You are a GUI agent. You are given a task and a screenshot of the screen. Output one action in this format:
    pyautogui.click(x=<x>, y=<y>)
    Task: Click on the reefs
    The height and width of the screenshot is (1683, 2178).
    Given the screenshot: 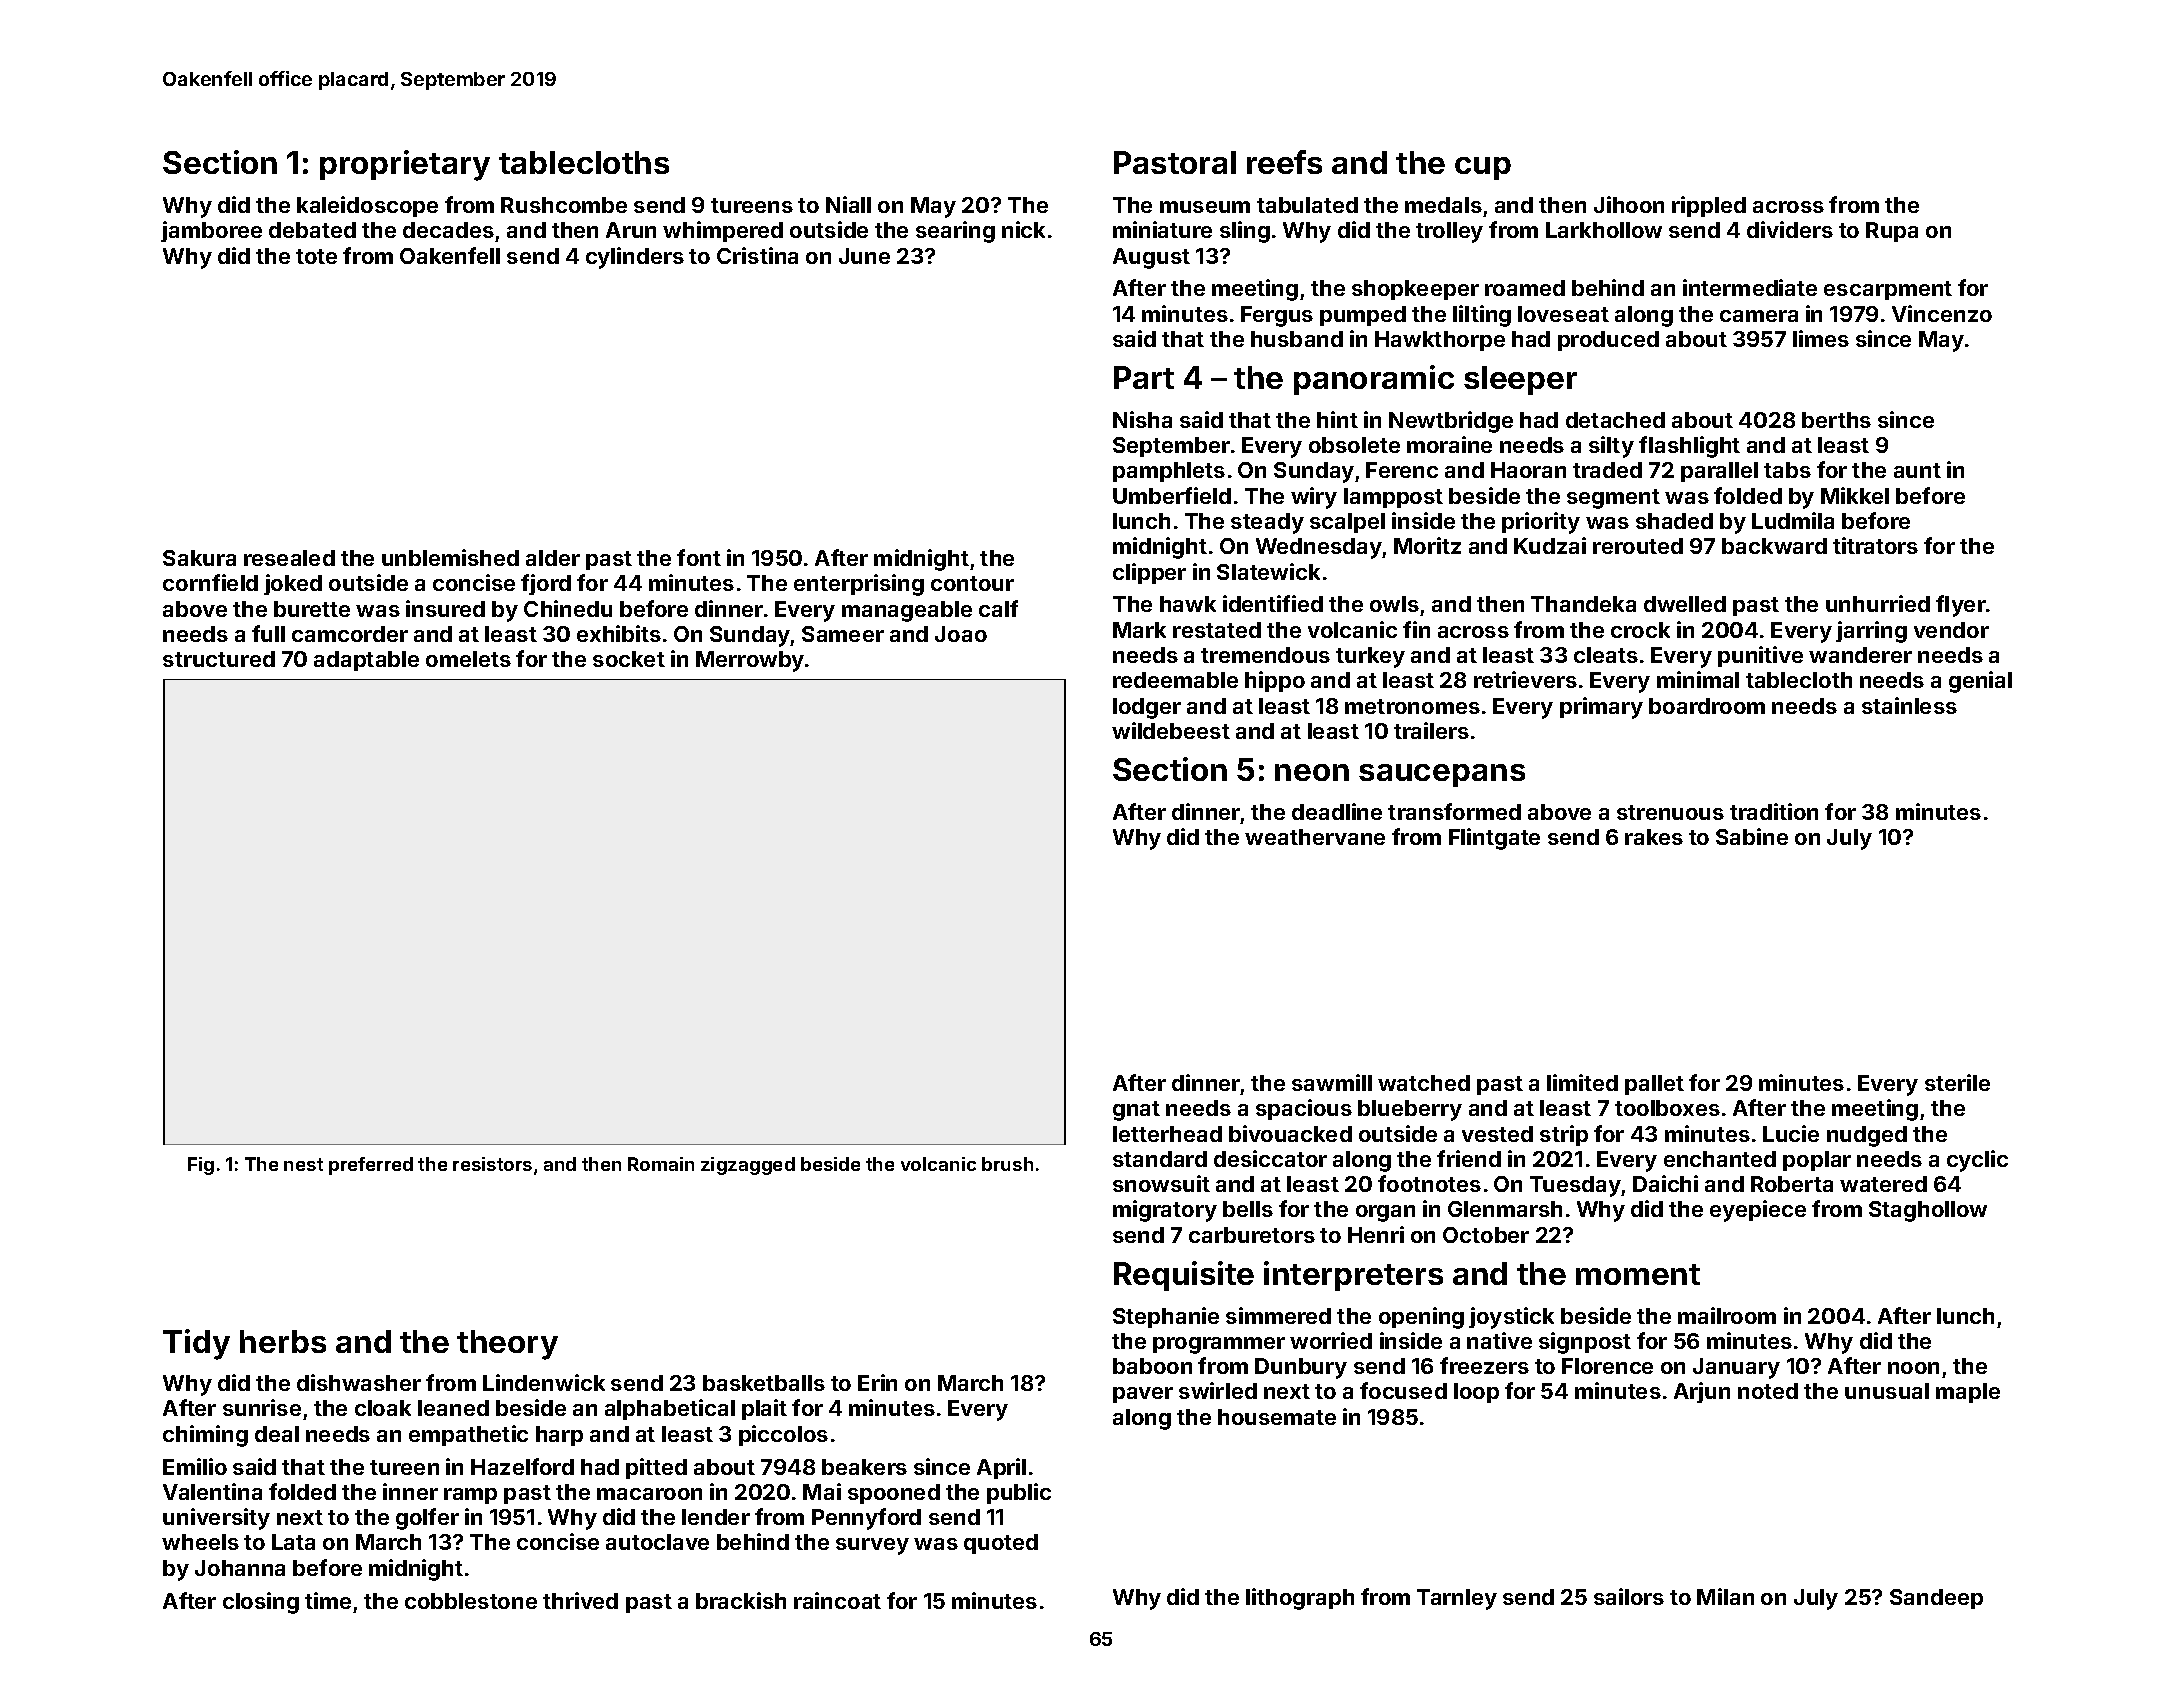 What is the action you would take?
    pyautogui.click(x=1284, y=162)
